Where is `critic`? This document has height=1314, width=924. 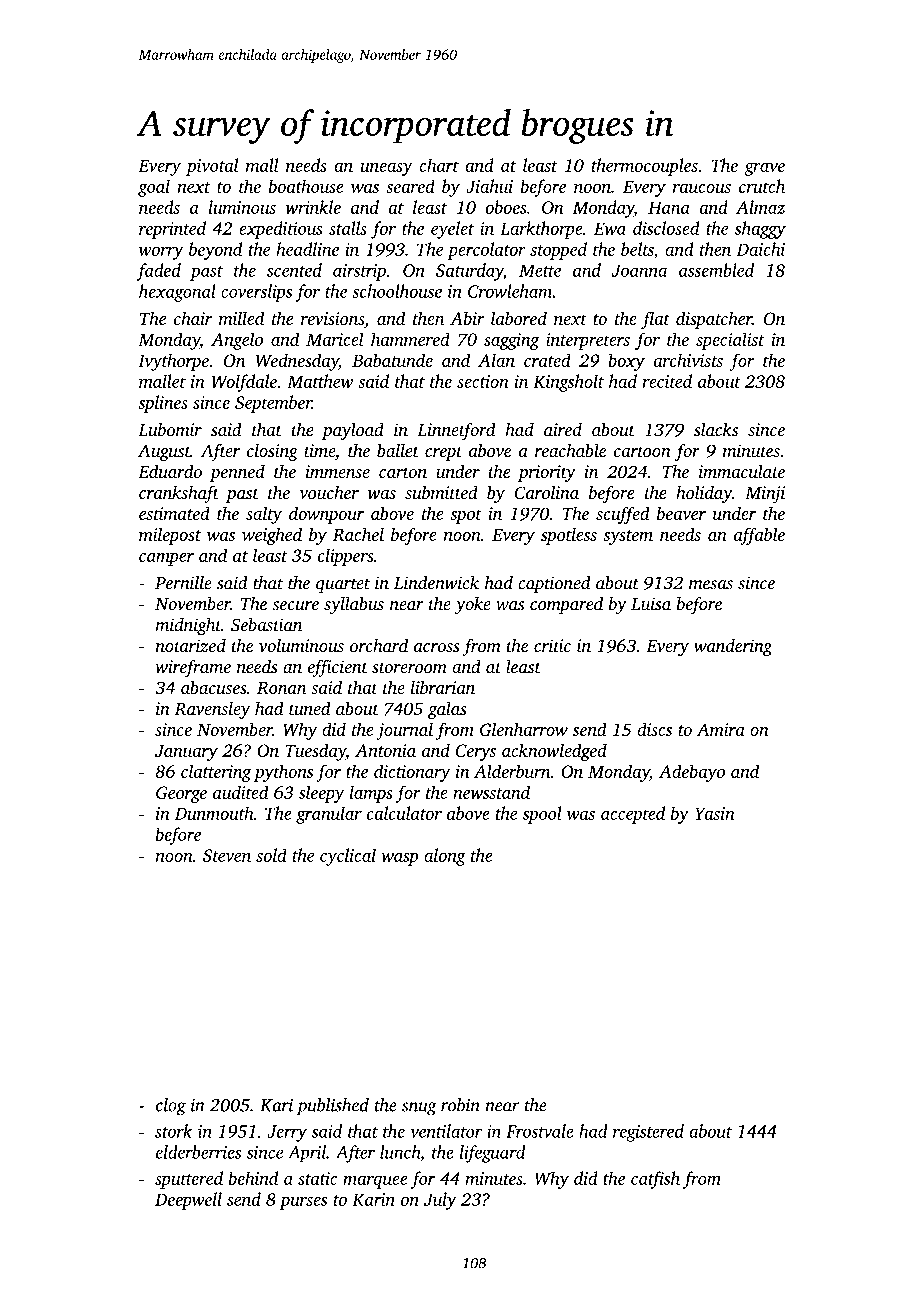 critic is located at coordinates (552, 645).
